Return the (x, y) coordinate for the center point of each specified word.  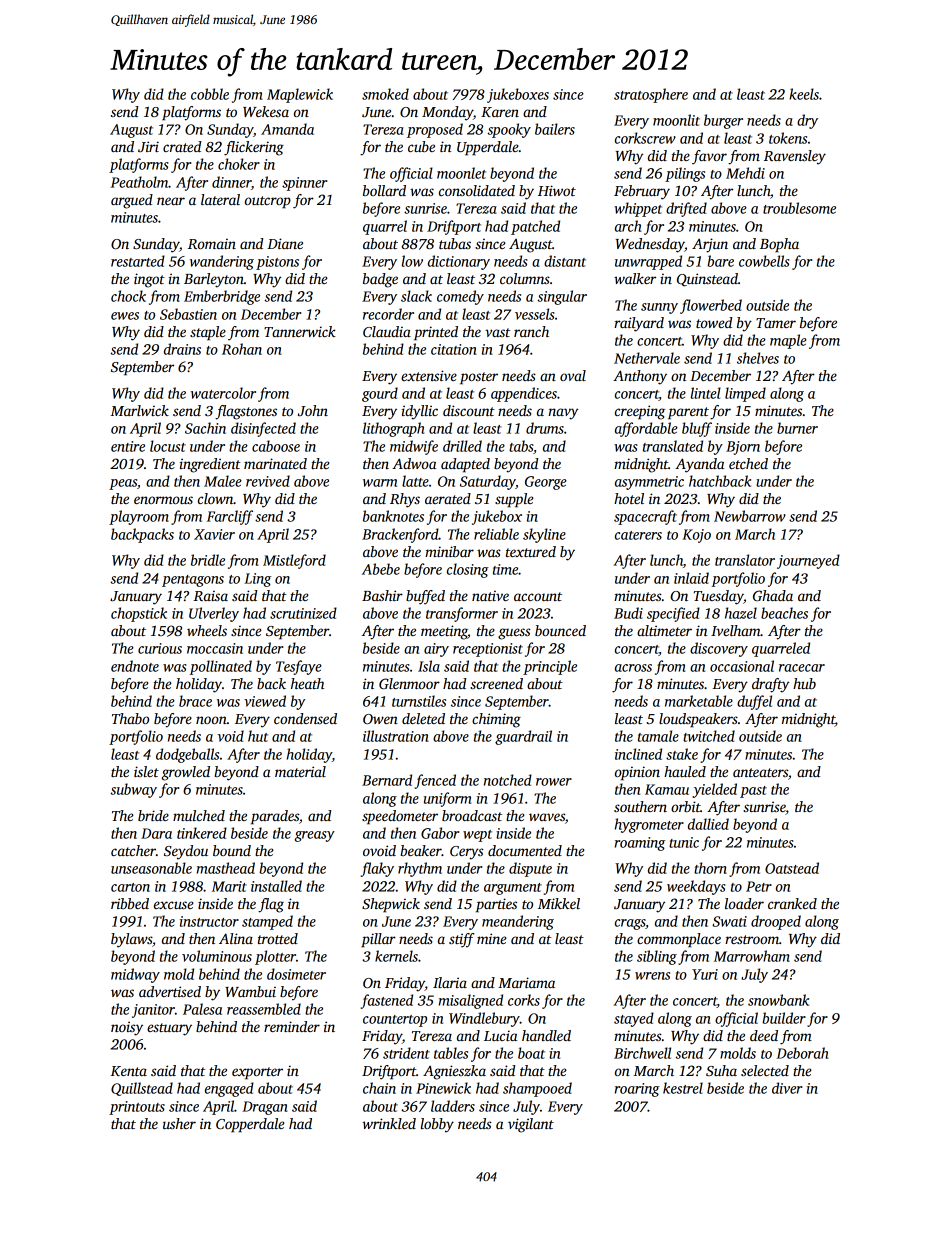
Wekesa (266, 111)
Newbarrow (750, 516)
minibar (449, 551)
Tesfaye (299, 667)
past (753, 792)
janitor (153, 1011)
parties (496, 905)
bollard (384, 190)
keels (804, 94)
